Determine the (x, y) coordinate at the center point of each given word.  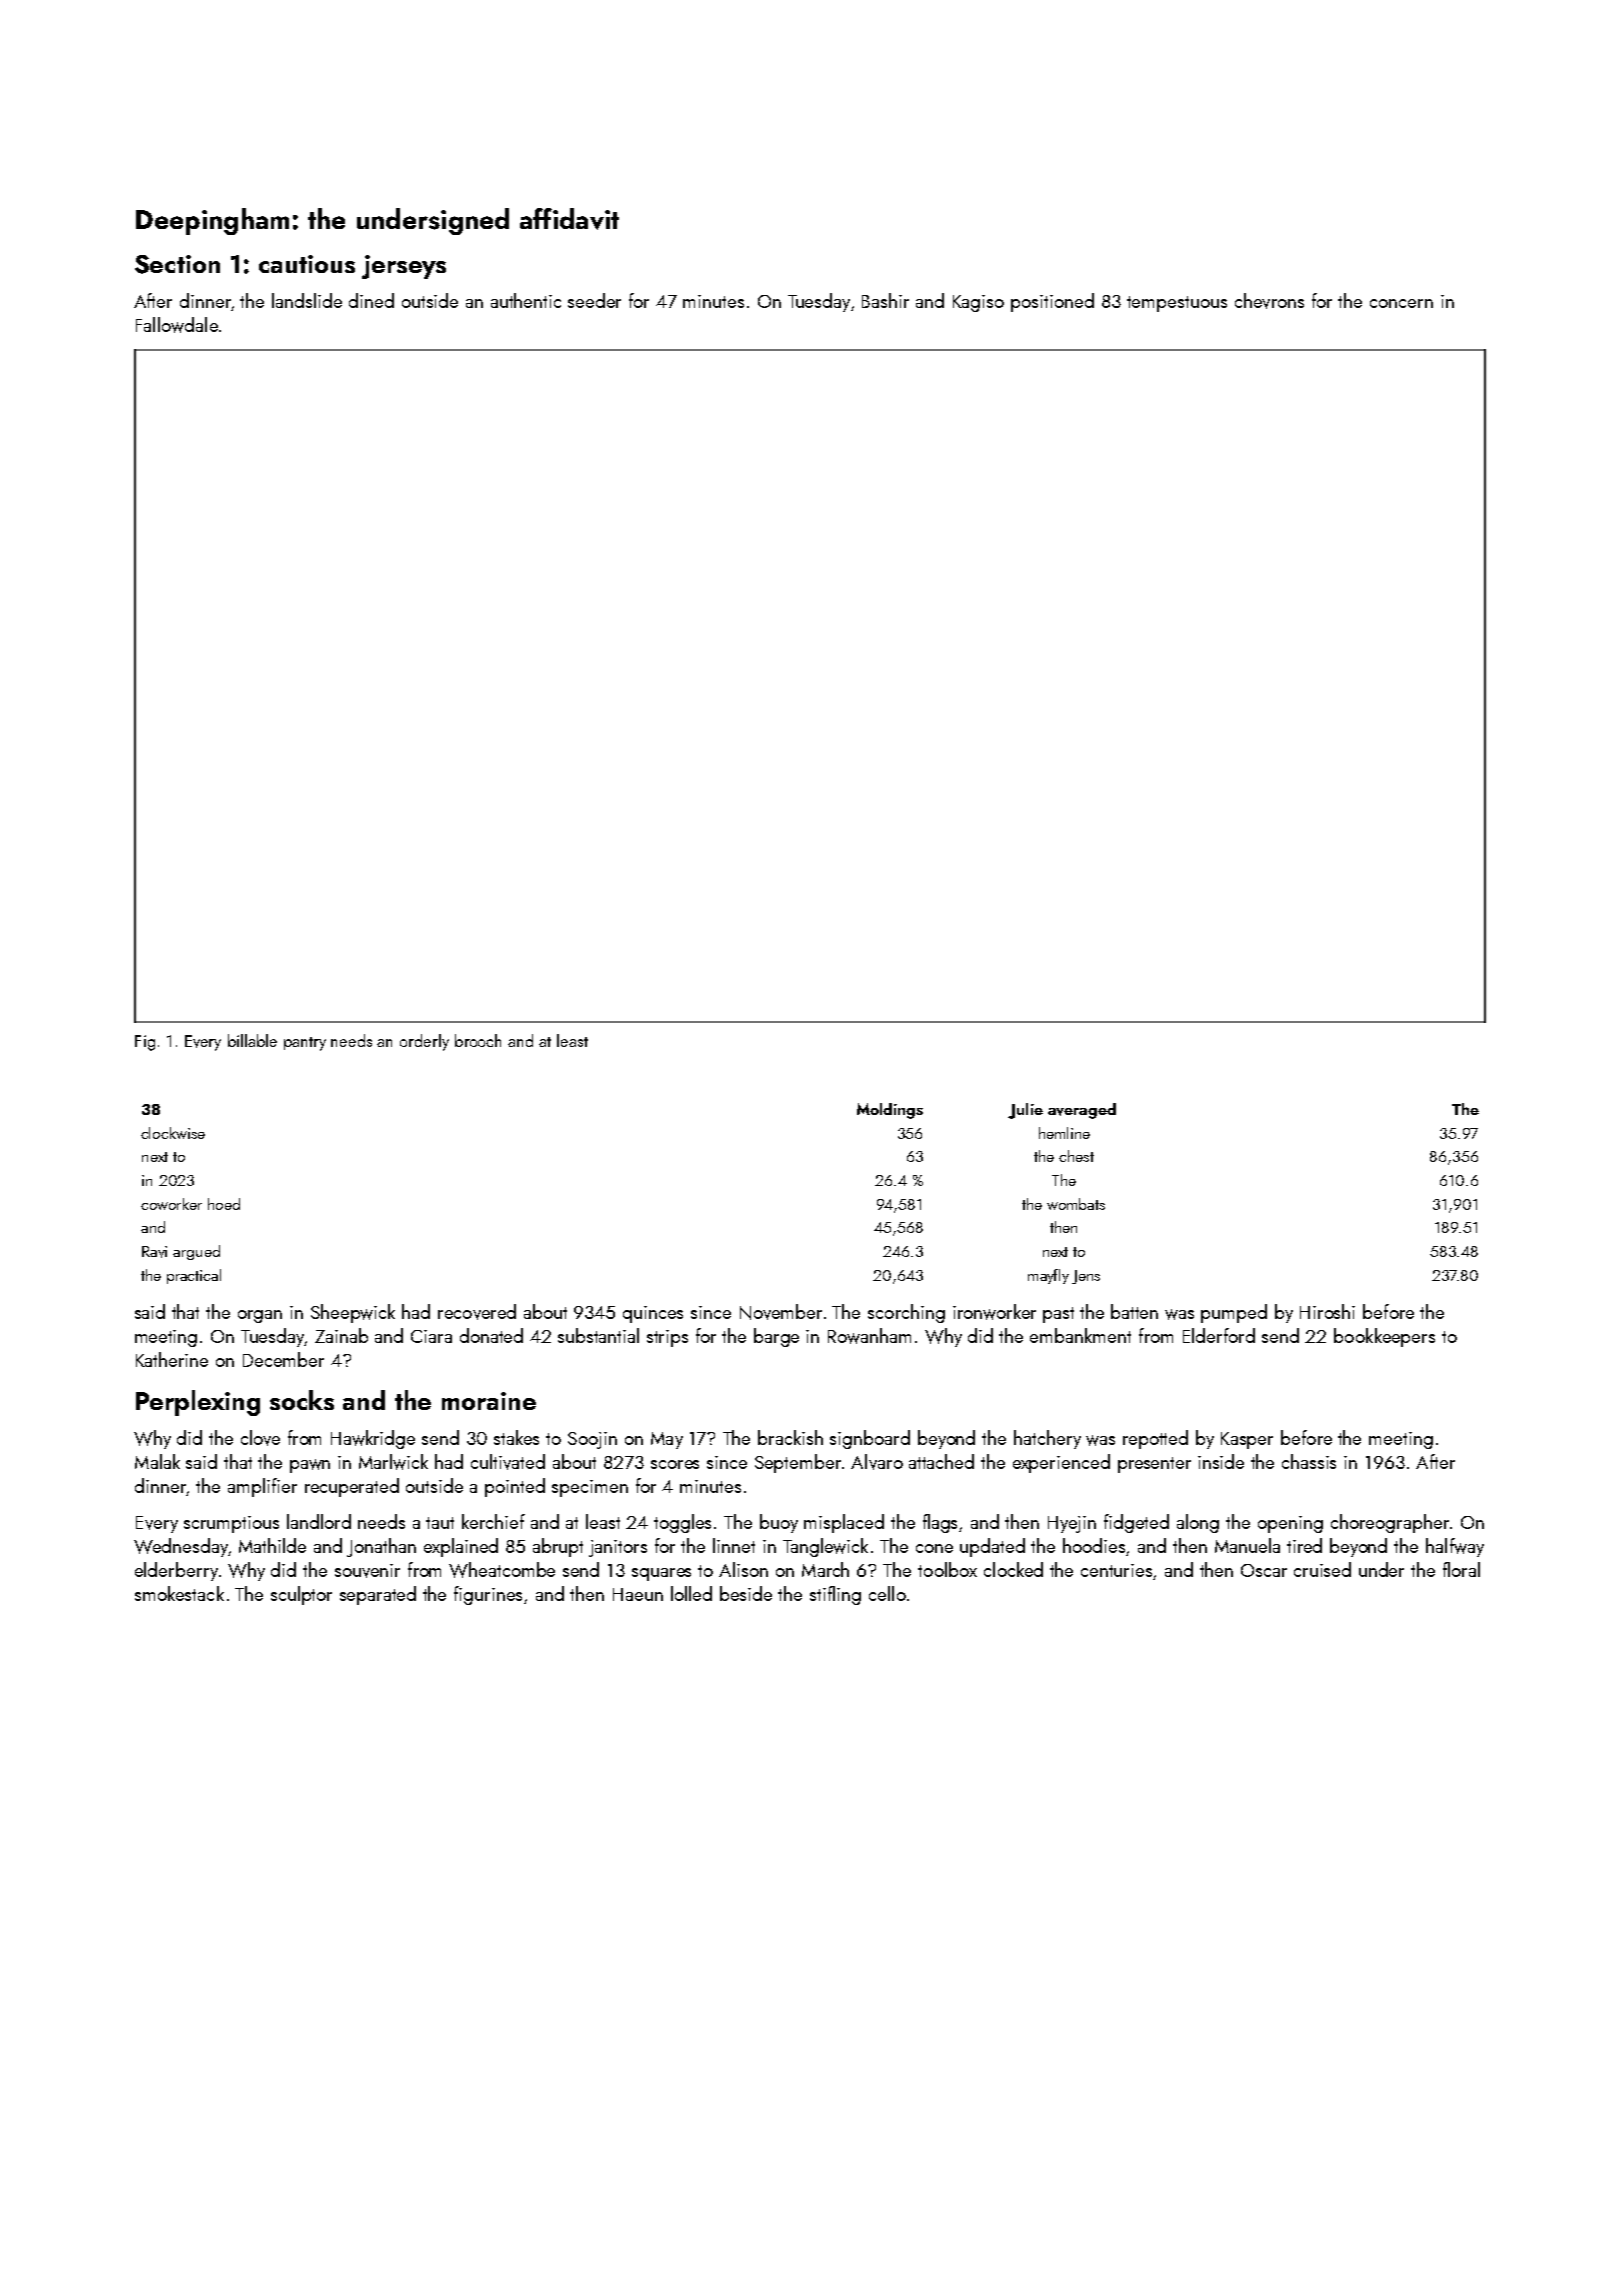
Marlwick (393, 1462)
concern (1401, 303)
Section (177, 264)
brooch (478, 1040)
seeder (594, 300)
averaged (1082, 1111)
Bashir (885, 300)
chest (1076, 1156)
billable (252, 1040)
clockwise (173, 1133)
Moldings (890, 1111)
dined (371, 300)
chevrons (1269, 301)
